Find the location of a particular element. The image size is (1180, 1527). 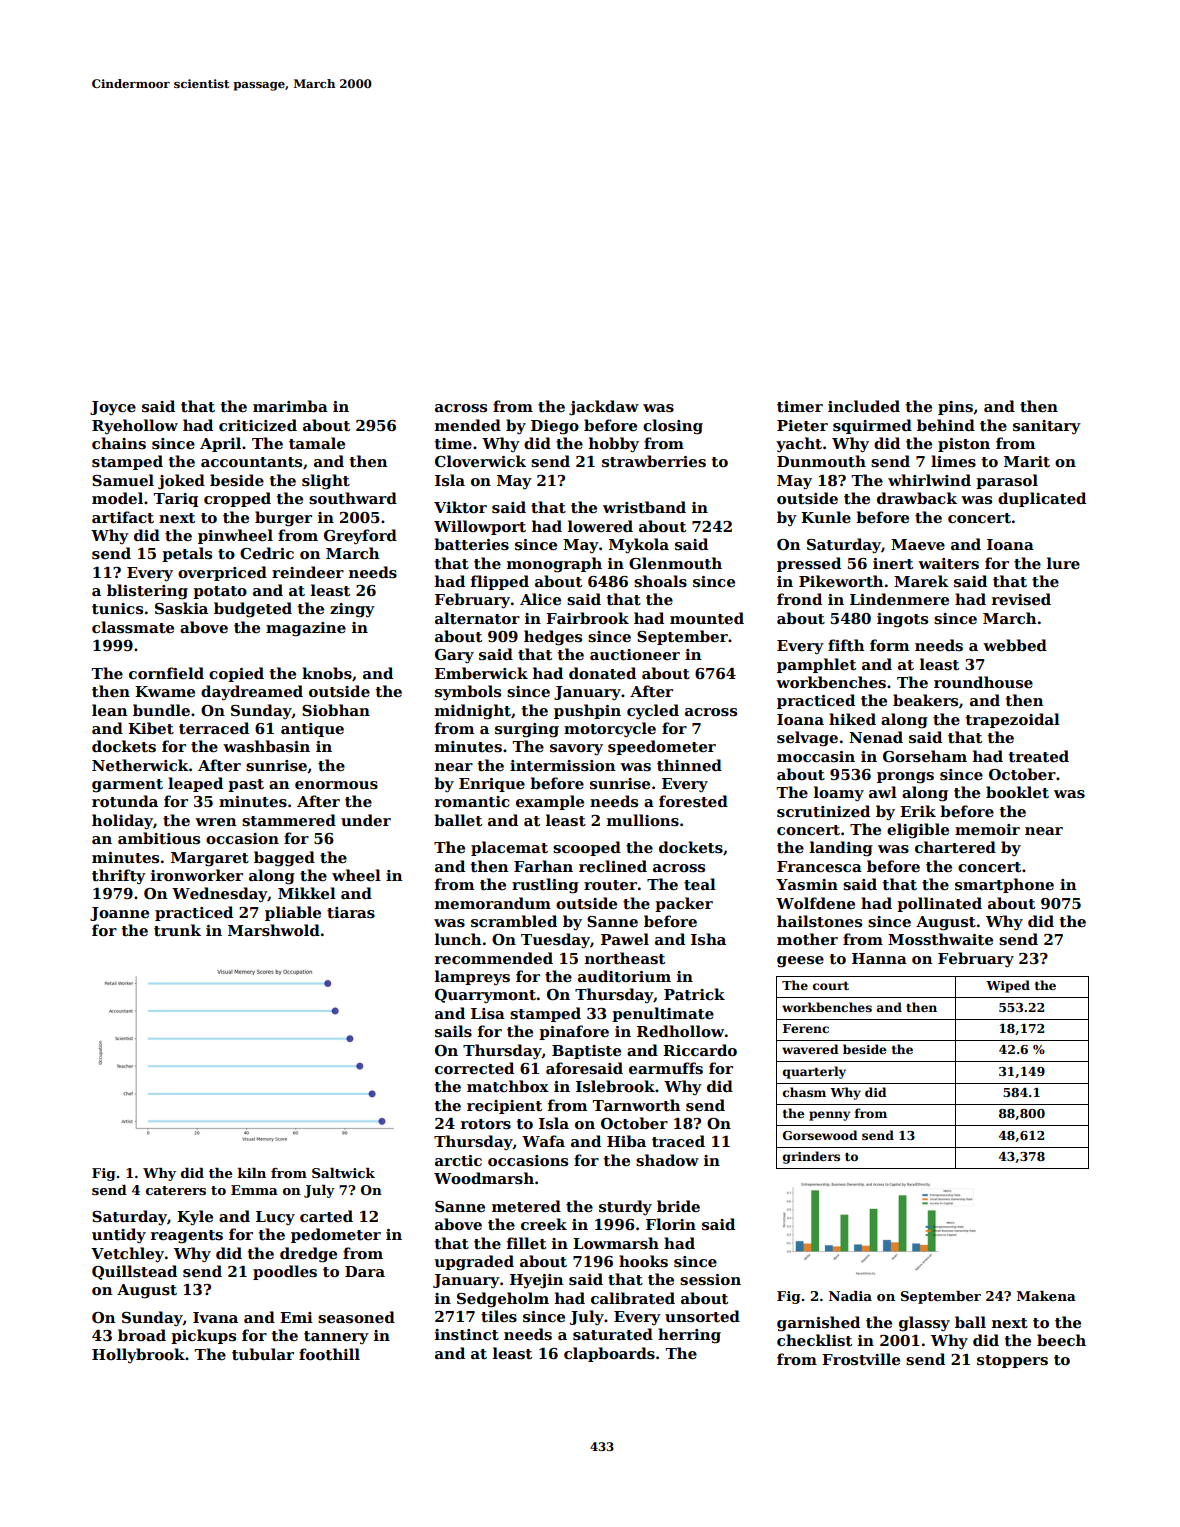

artifact is located at coordinates (123, 517).
